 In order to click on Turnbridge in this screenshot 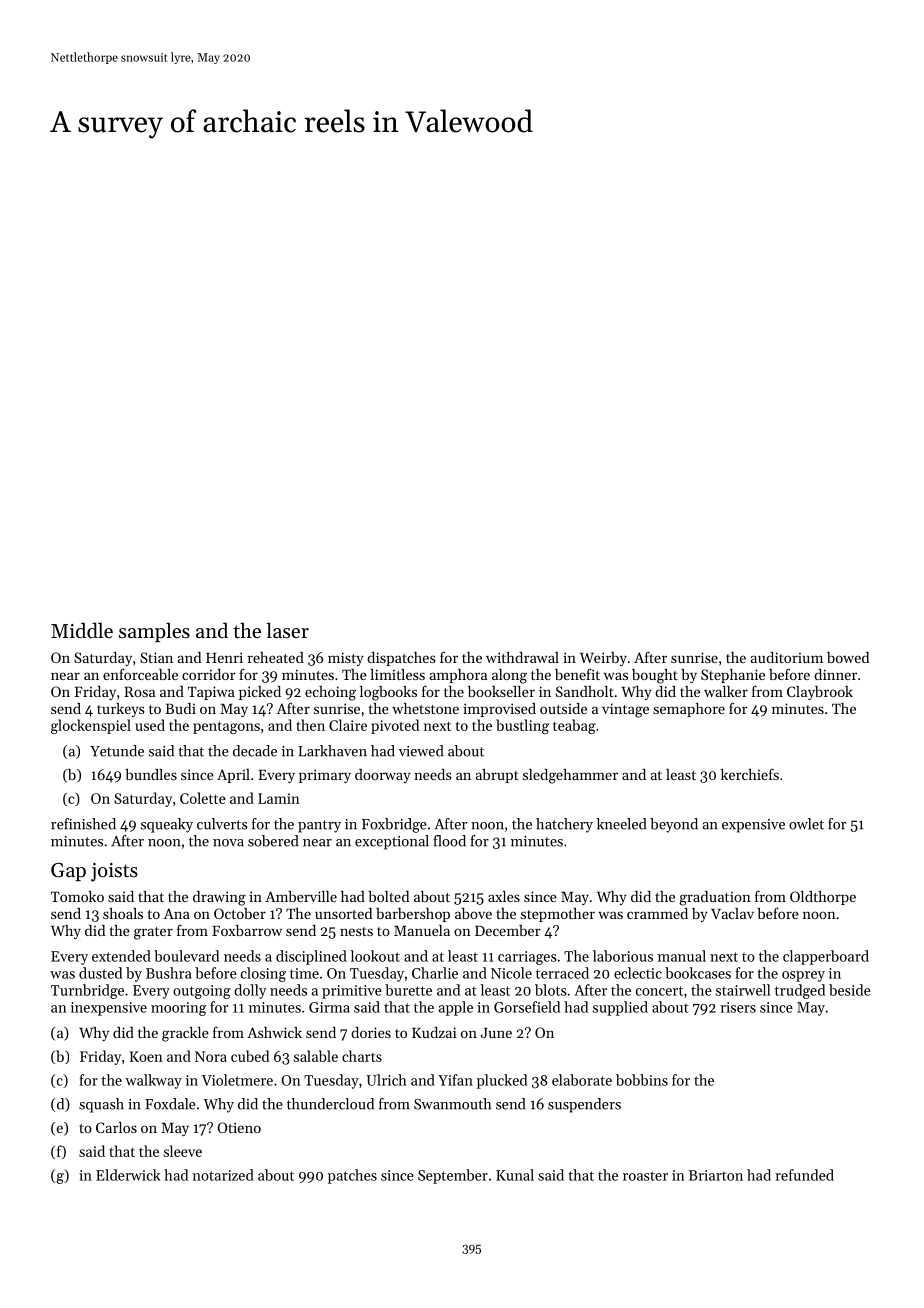, I will do `click(87, 991)`.
